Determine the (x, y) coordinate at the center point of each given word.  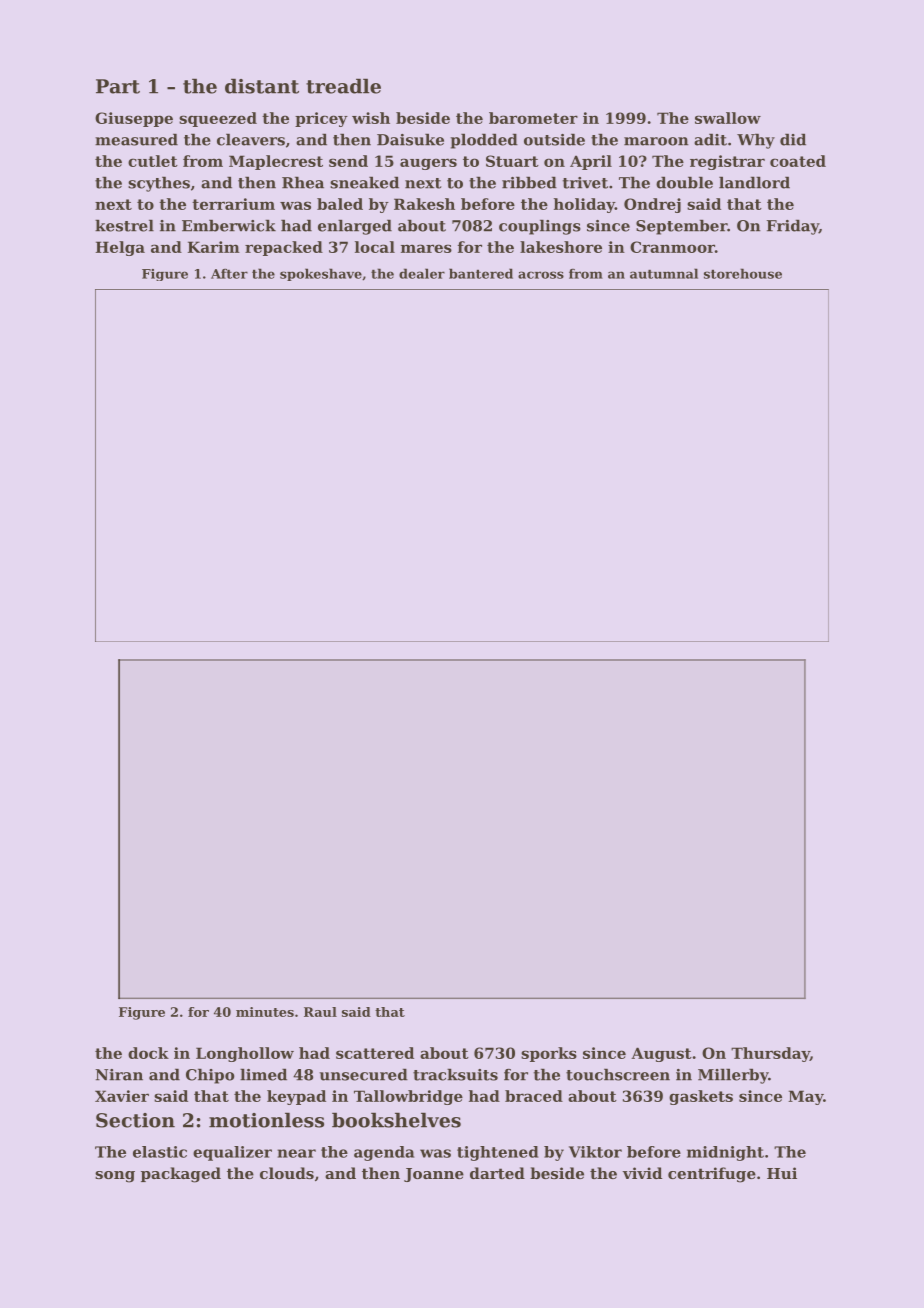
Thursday (770, 1054)
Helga (120, 248)
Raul (320, 1012)
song (115, 1177)
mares (426, 248)
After (229, 274)
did (793, 139)
